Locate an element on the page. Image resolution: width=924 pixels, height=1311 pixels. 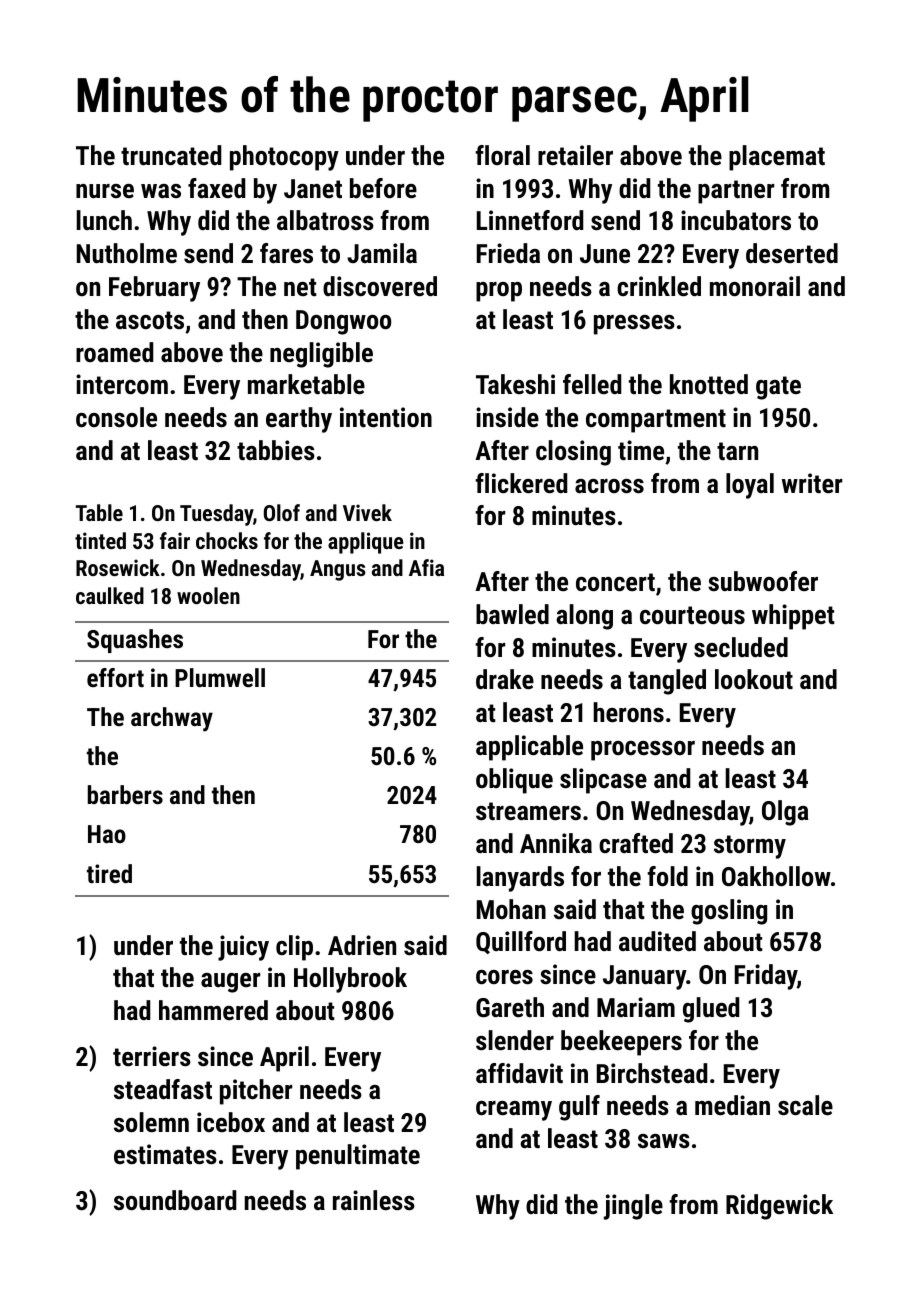
deserted is located at coordinates (792, 253).
